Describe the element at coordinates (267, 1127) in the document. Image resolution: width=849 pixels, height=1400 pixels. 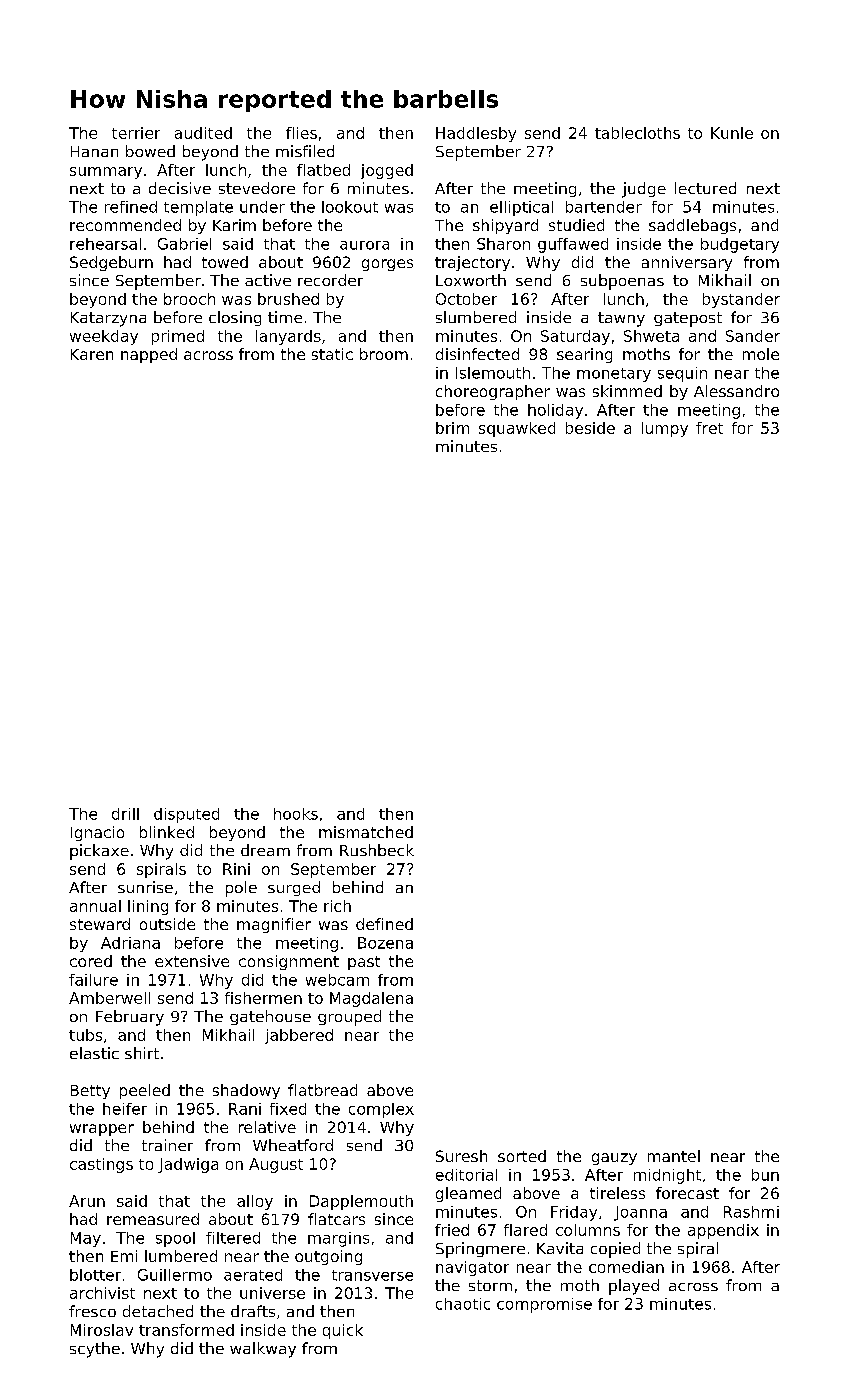
I see `relative` at that location.
